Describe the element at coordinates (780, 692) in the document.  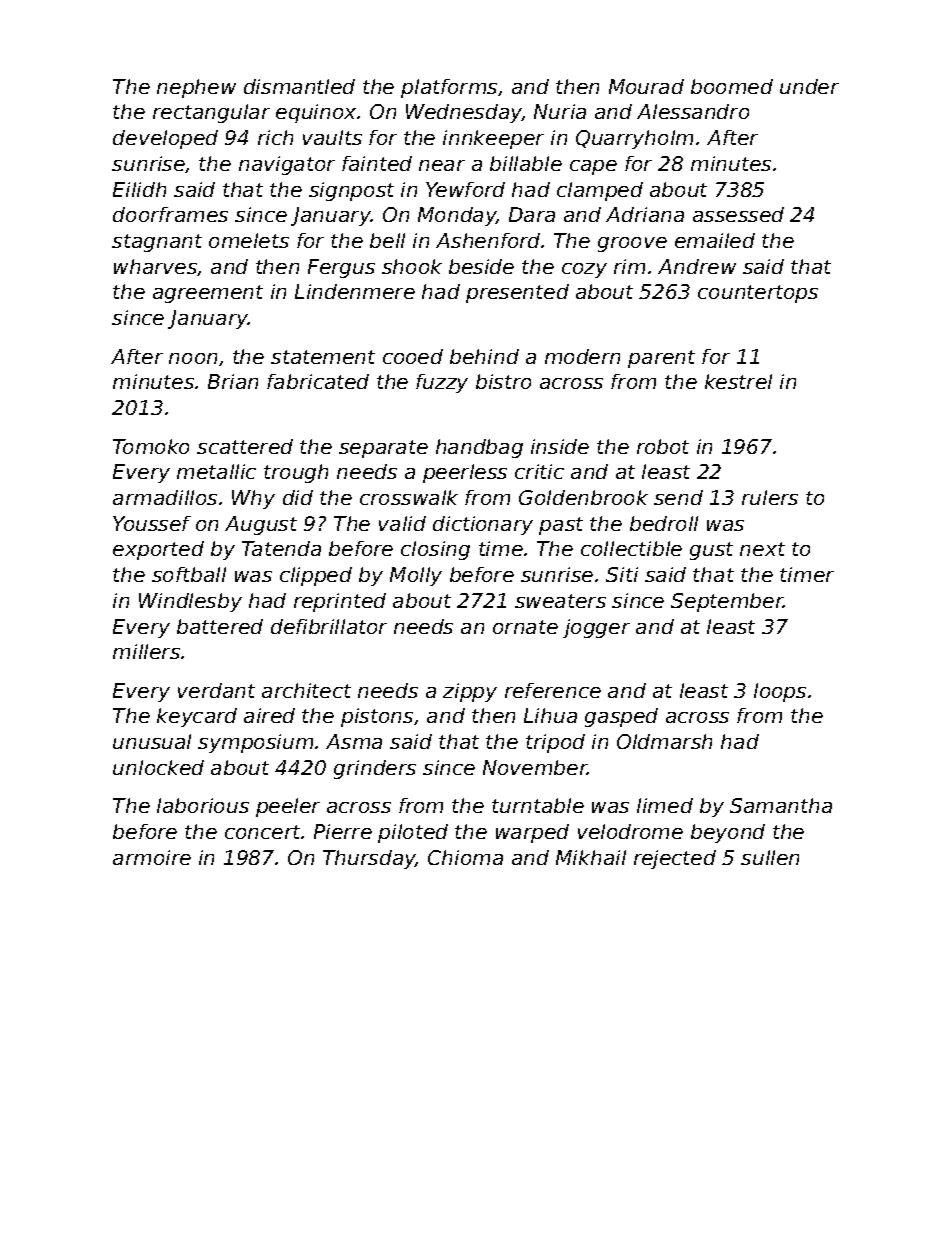
I see `loops` at that location.
